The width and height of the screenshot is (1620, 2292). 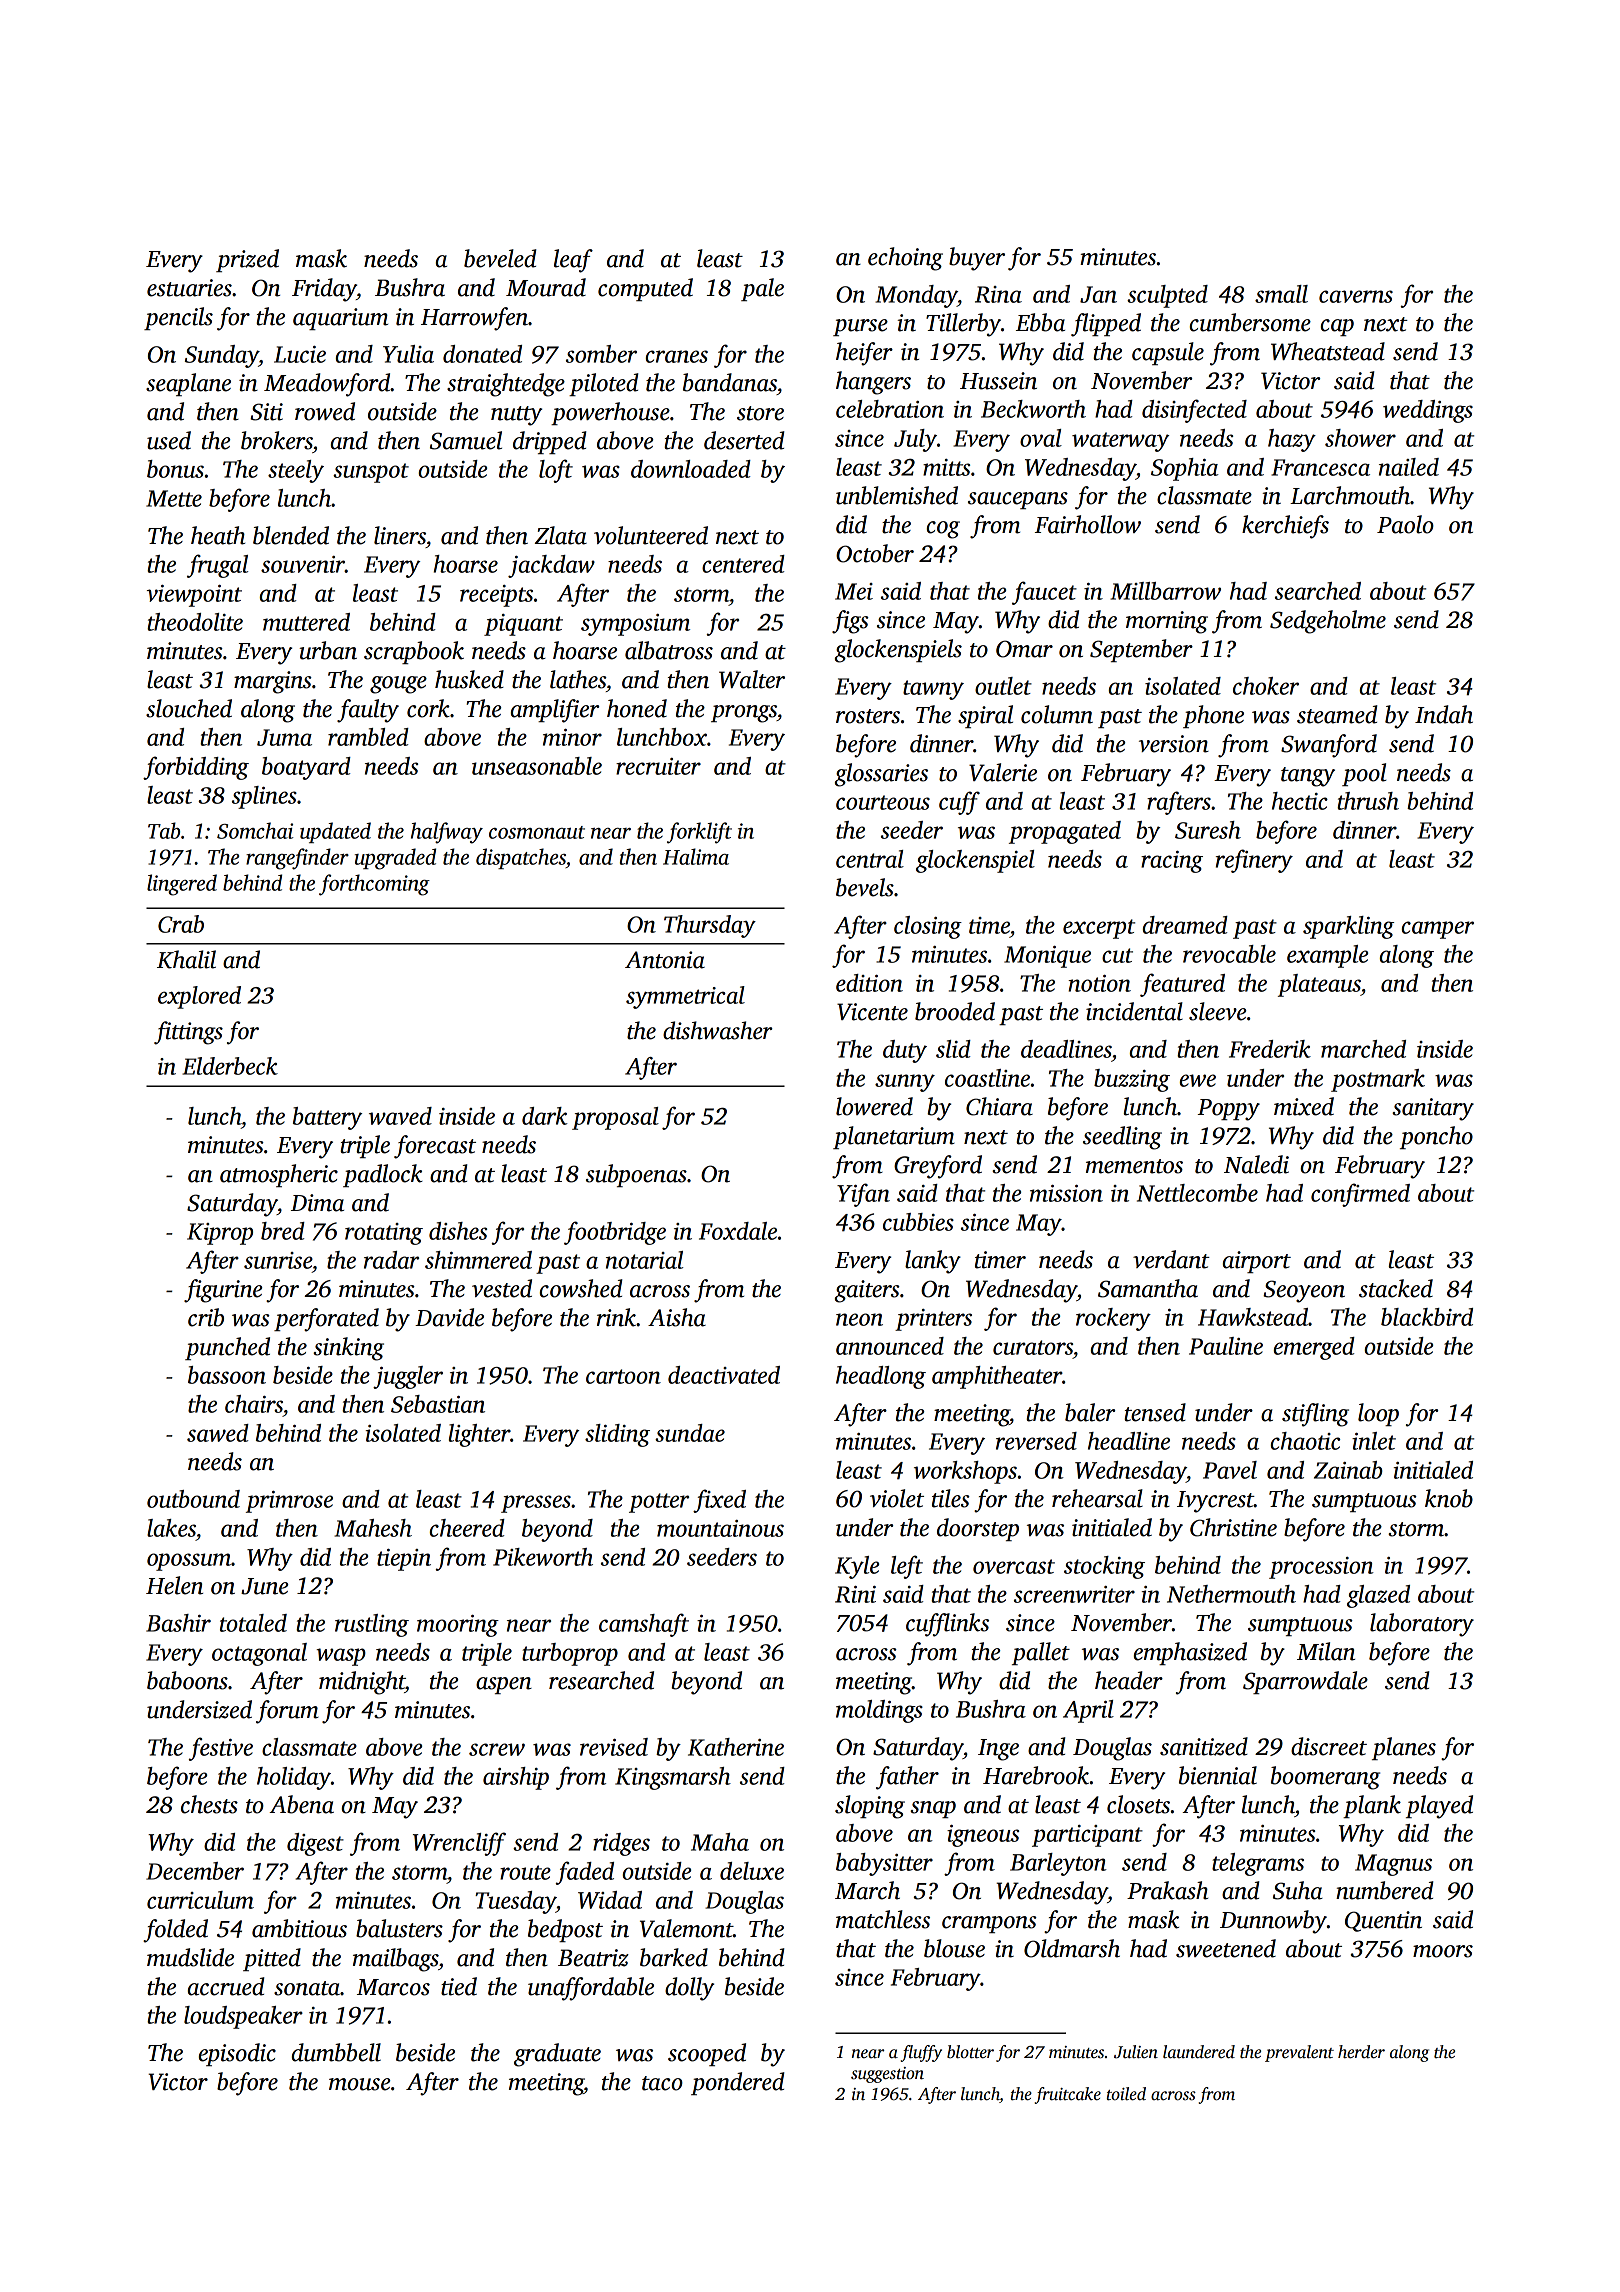 What do you see at coordinates (237, 2054) in the screenshot?
I see `episodic` at bounding box center [237, 2054].
